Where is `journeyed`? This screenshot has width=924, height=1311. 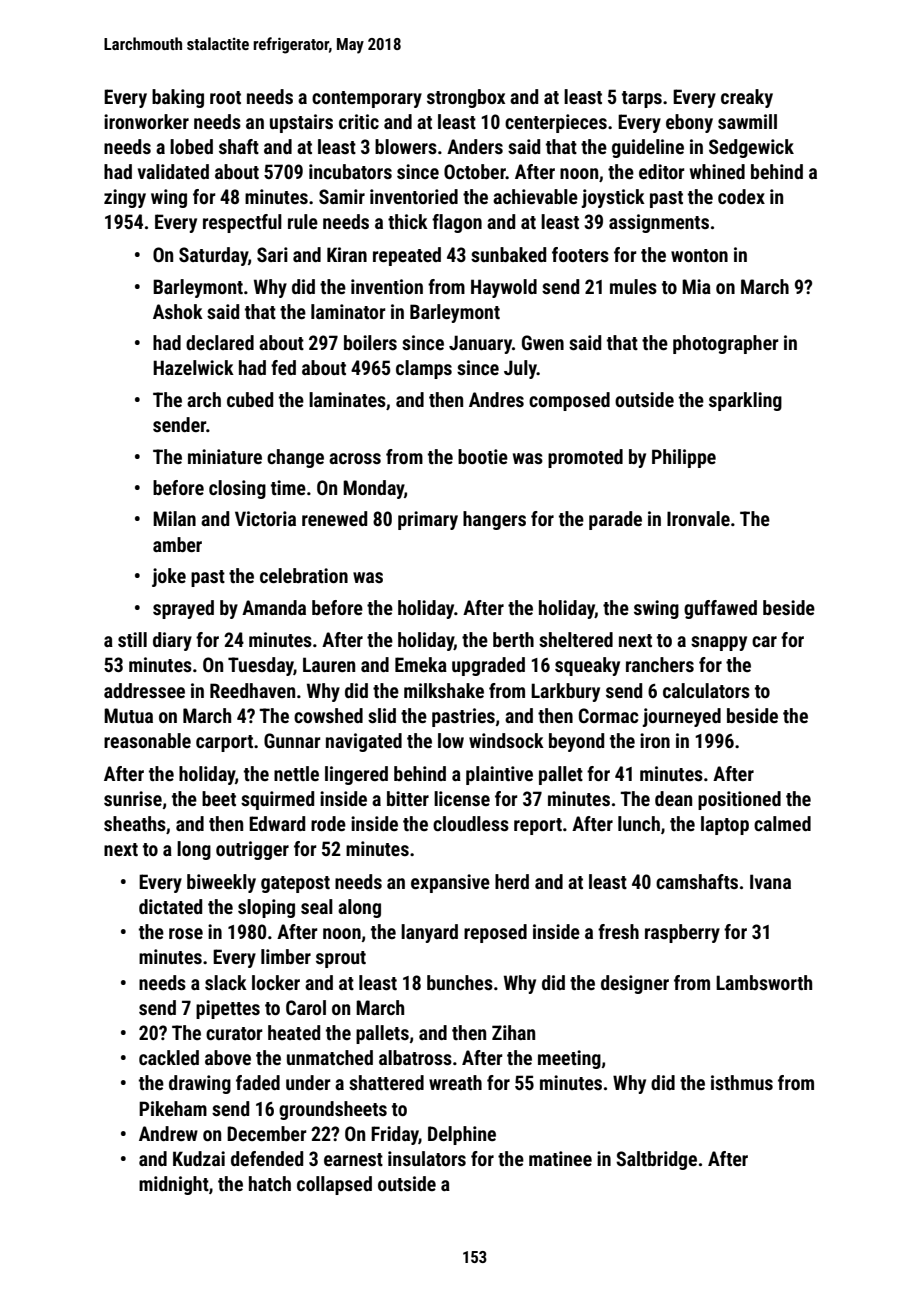
journeyed is located at coordinates (681, 717).
